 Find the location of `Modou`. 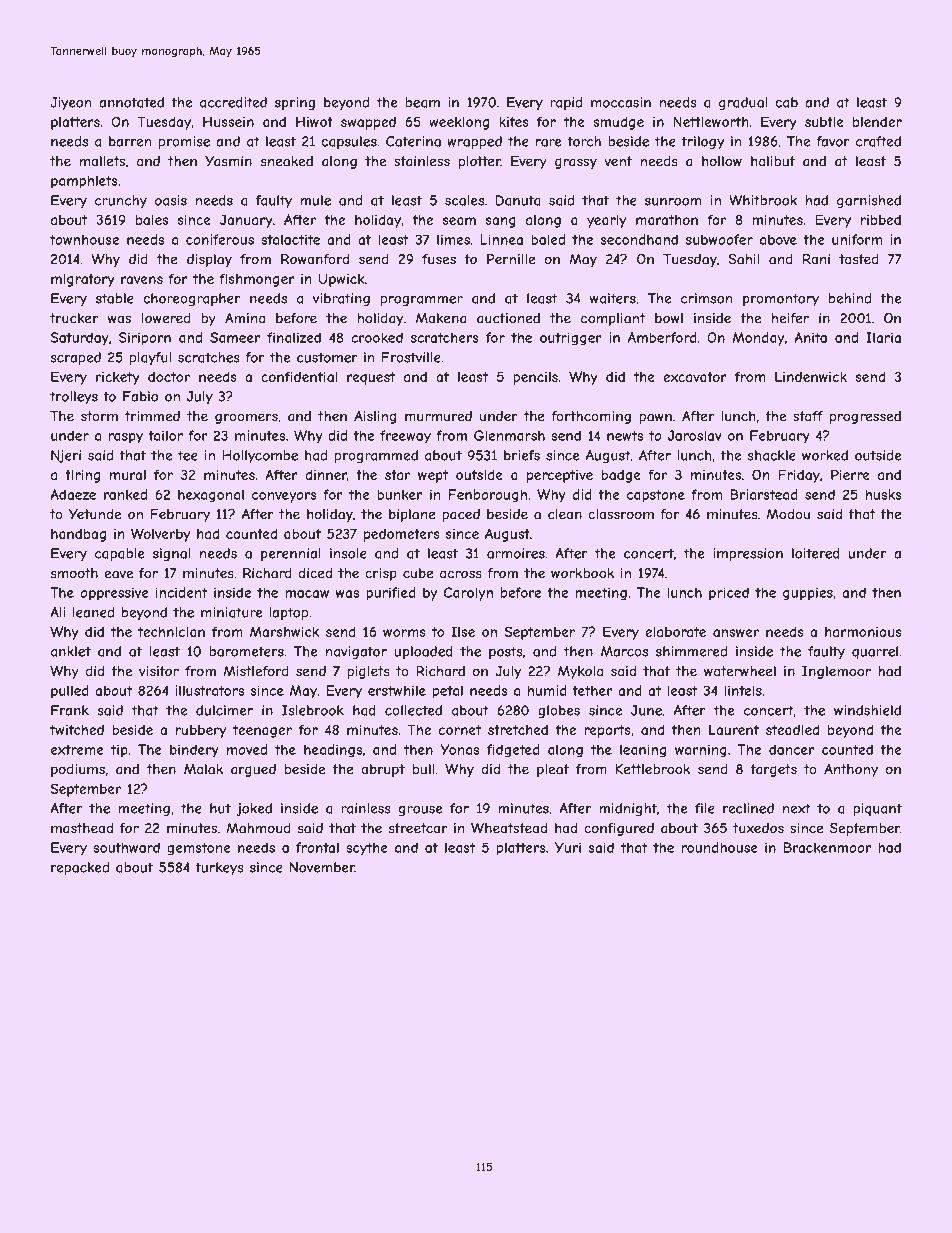

Modou is located at coordinates (788, 514).
